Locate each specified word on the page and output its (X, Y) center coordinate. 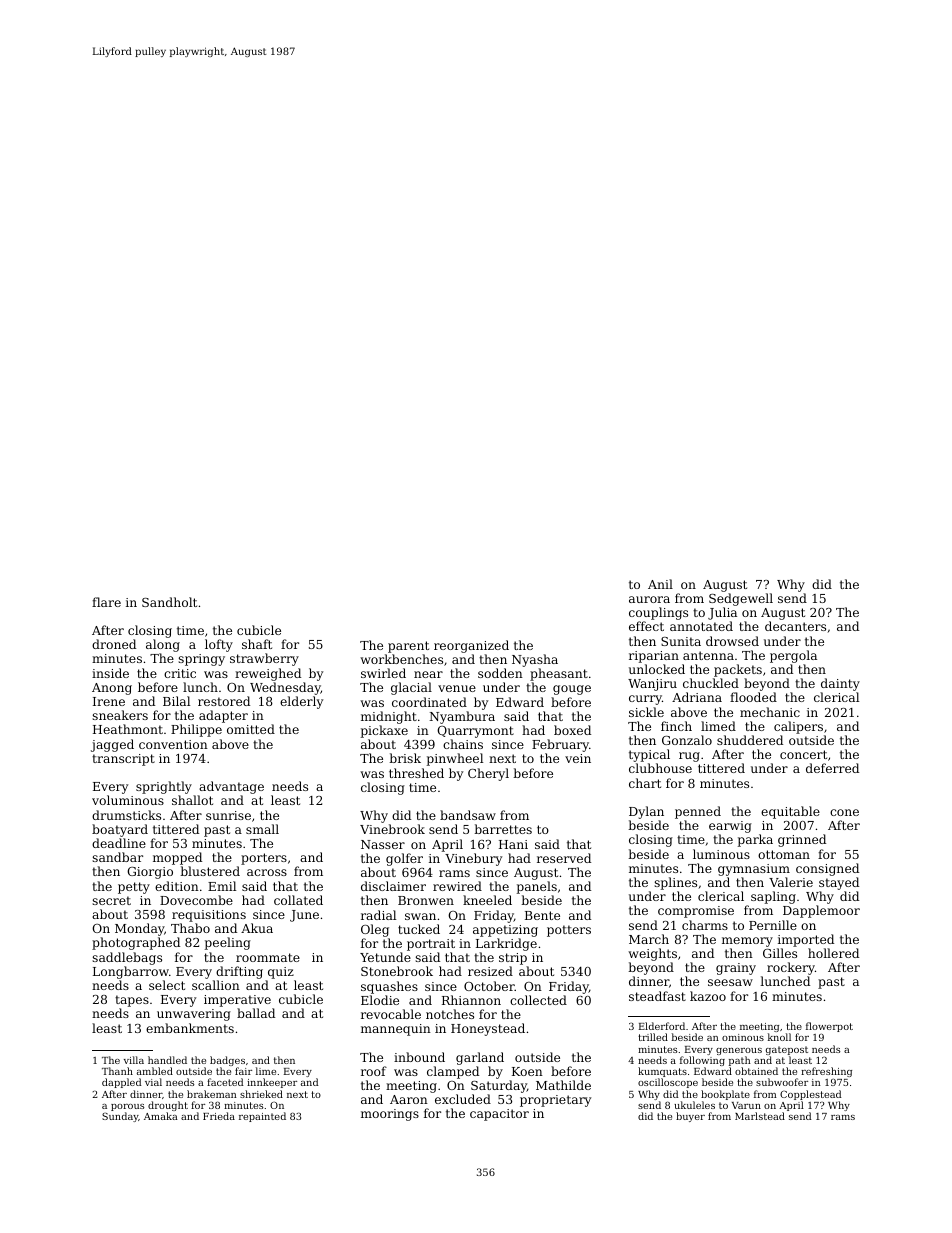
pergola (793, 656)
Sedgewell (741, 599)
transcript (123, 760)
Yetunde (385, 957)
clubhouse (660, 768)
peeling (228, 943)
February (560, 745)
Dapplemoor (821, 911)
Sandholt (169, 602)
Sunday (120, 1117)
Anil (660, 584)
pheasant (559, 674)
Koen (527, 1071)
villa (134, 1060)
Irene (109, 701)
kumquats (662, 1073)
